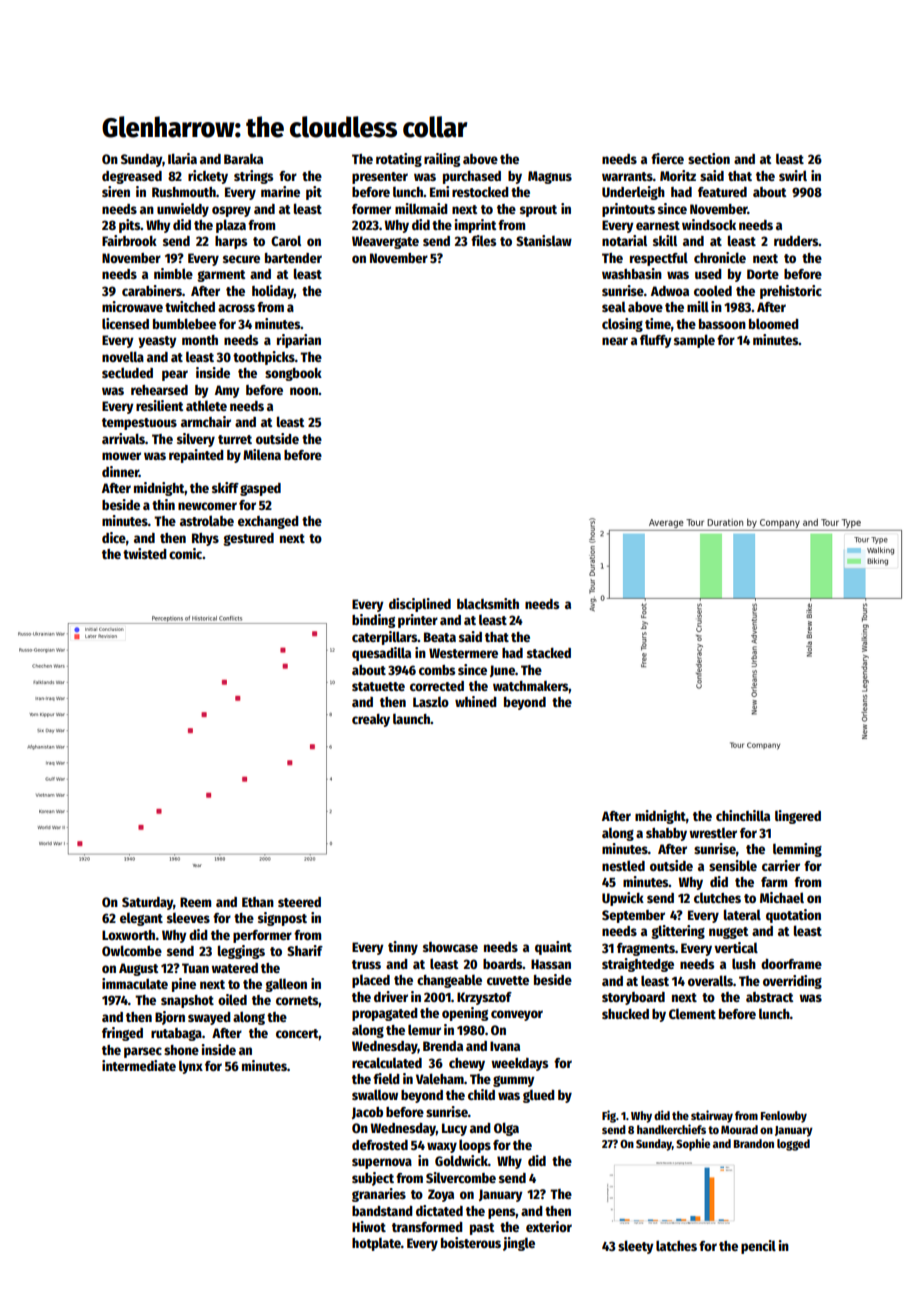 The height and width of the document is (1308, 924). Describe the element at coordinates (758, 1247) in the document. I see `pencil` at that location.
